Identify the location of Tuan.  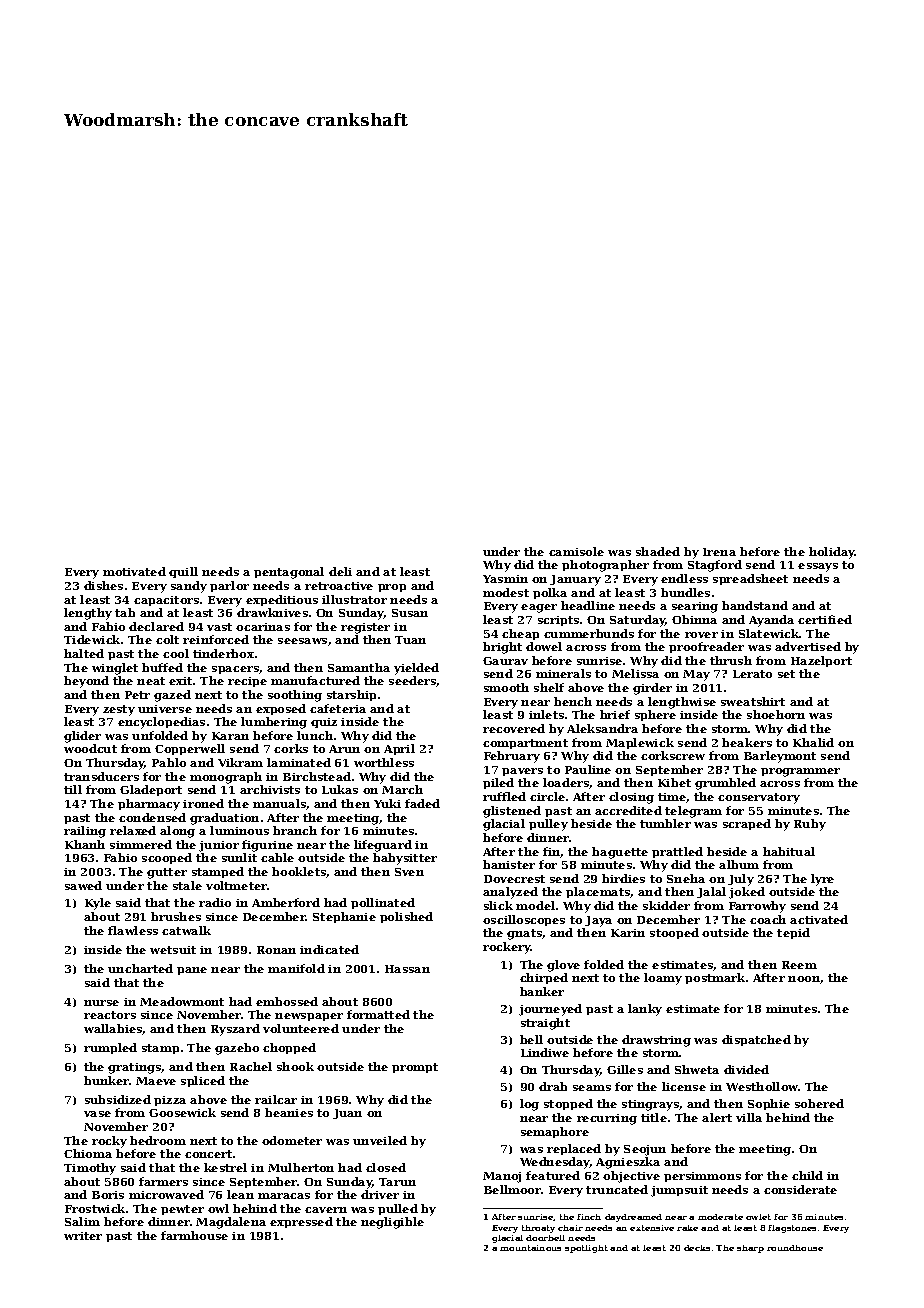
(410, 640).
